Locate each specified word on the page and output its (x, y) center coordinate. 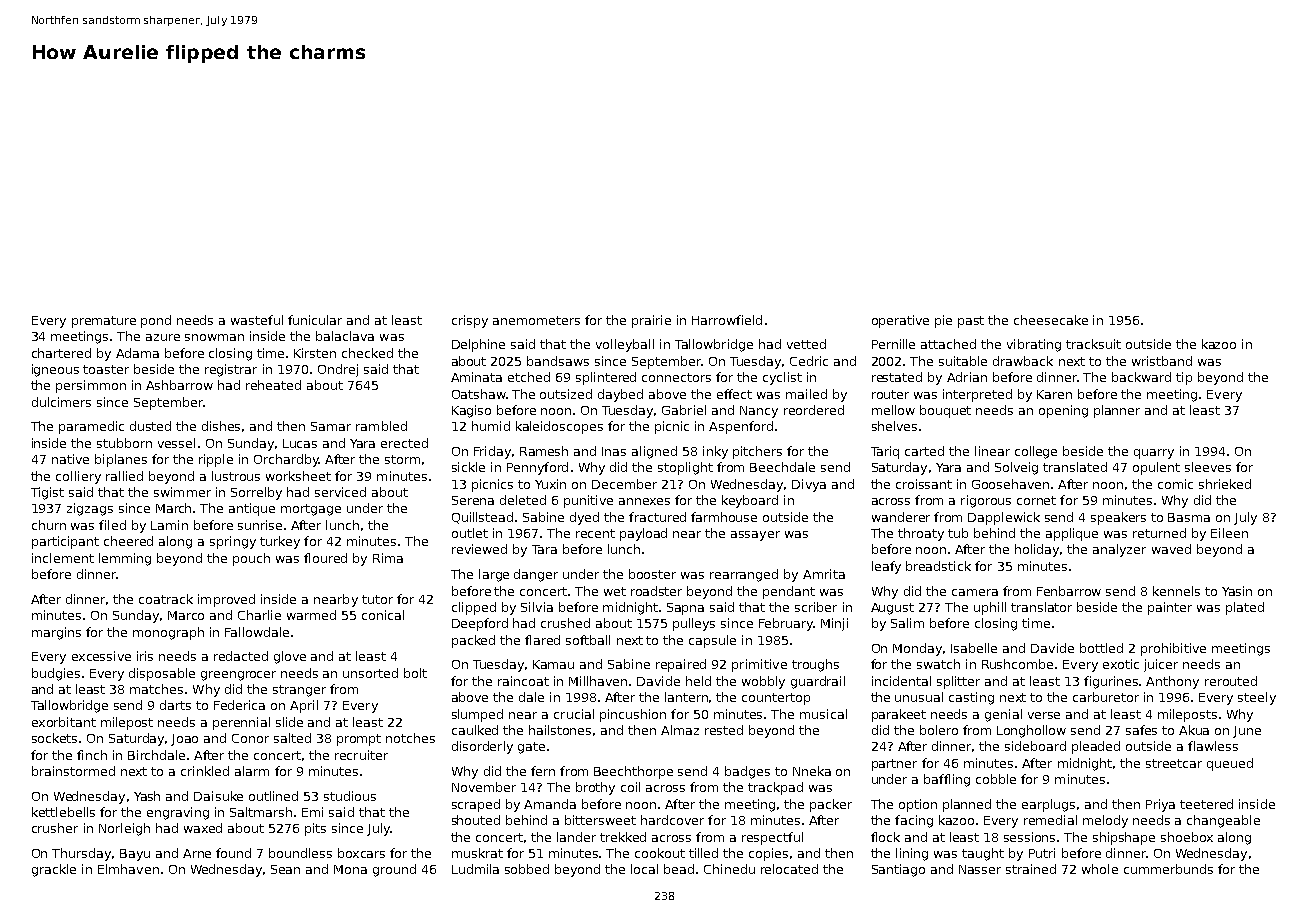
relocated (789, 869)
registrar (231, 370)
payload (643, 534)
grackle (54, 870)
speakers (1118, 518)
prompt (359, 740)
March (175, 508)
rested (724, 730)
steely (1257, 698)
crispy (470, 321)
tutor (377, 599)
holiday (1037, 550)
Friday (492, 452)
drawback (1023, 361)
